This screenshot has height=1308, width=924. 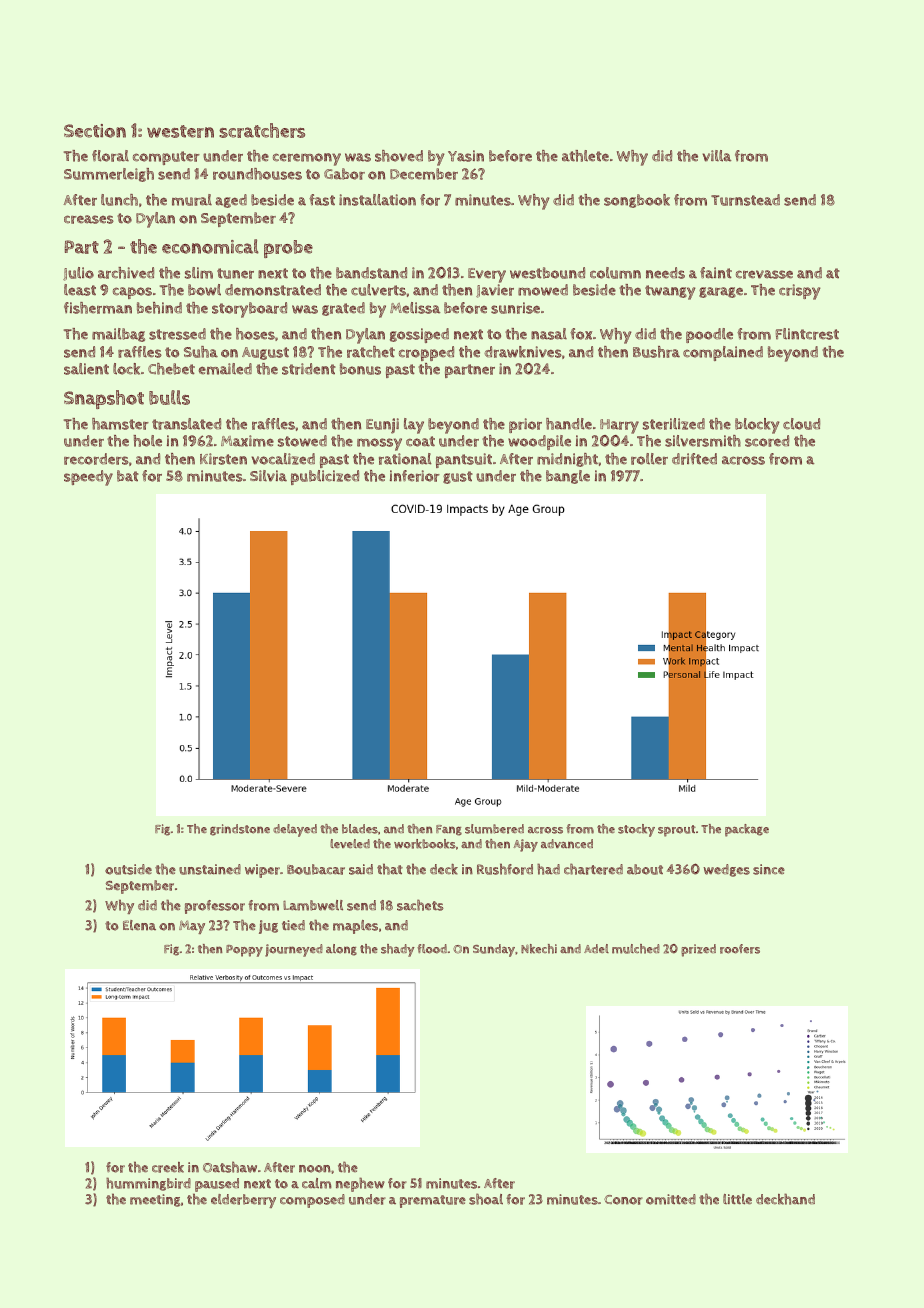 I want to click on creek, so click(x=168, y=1167).
